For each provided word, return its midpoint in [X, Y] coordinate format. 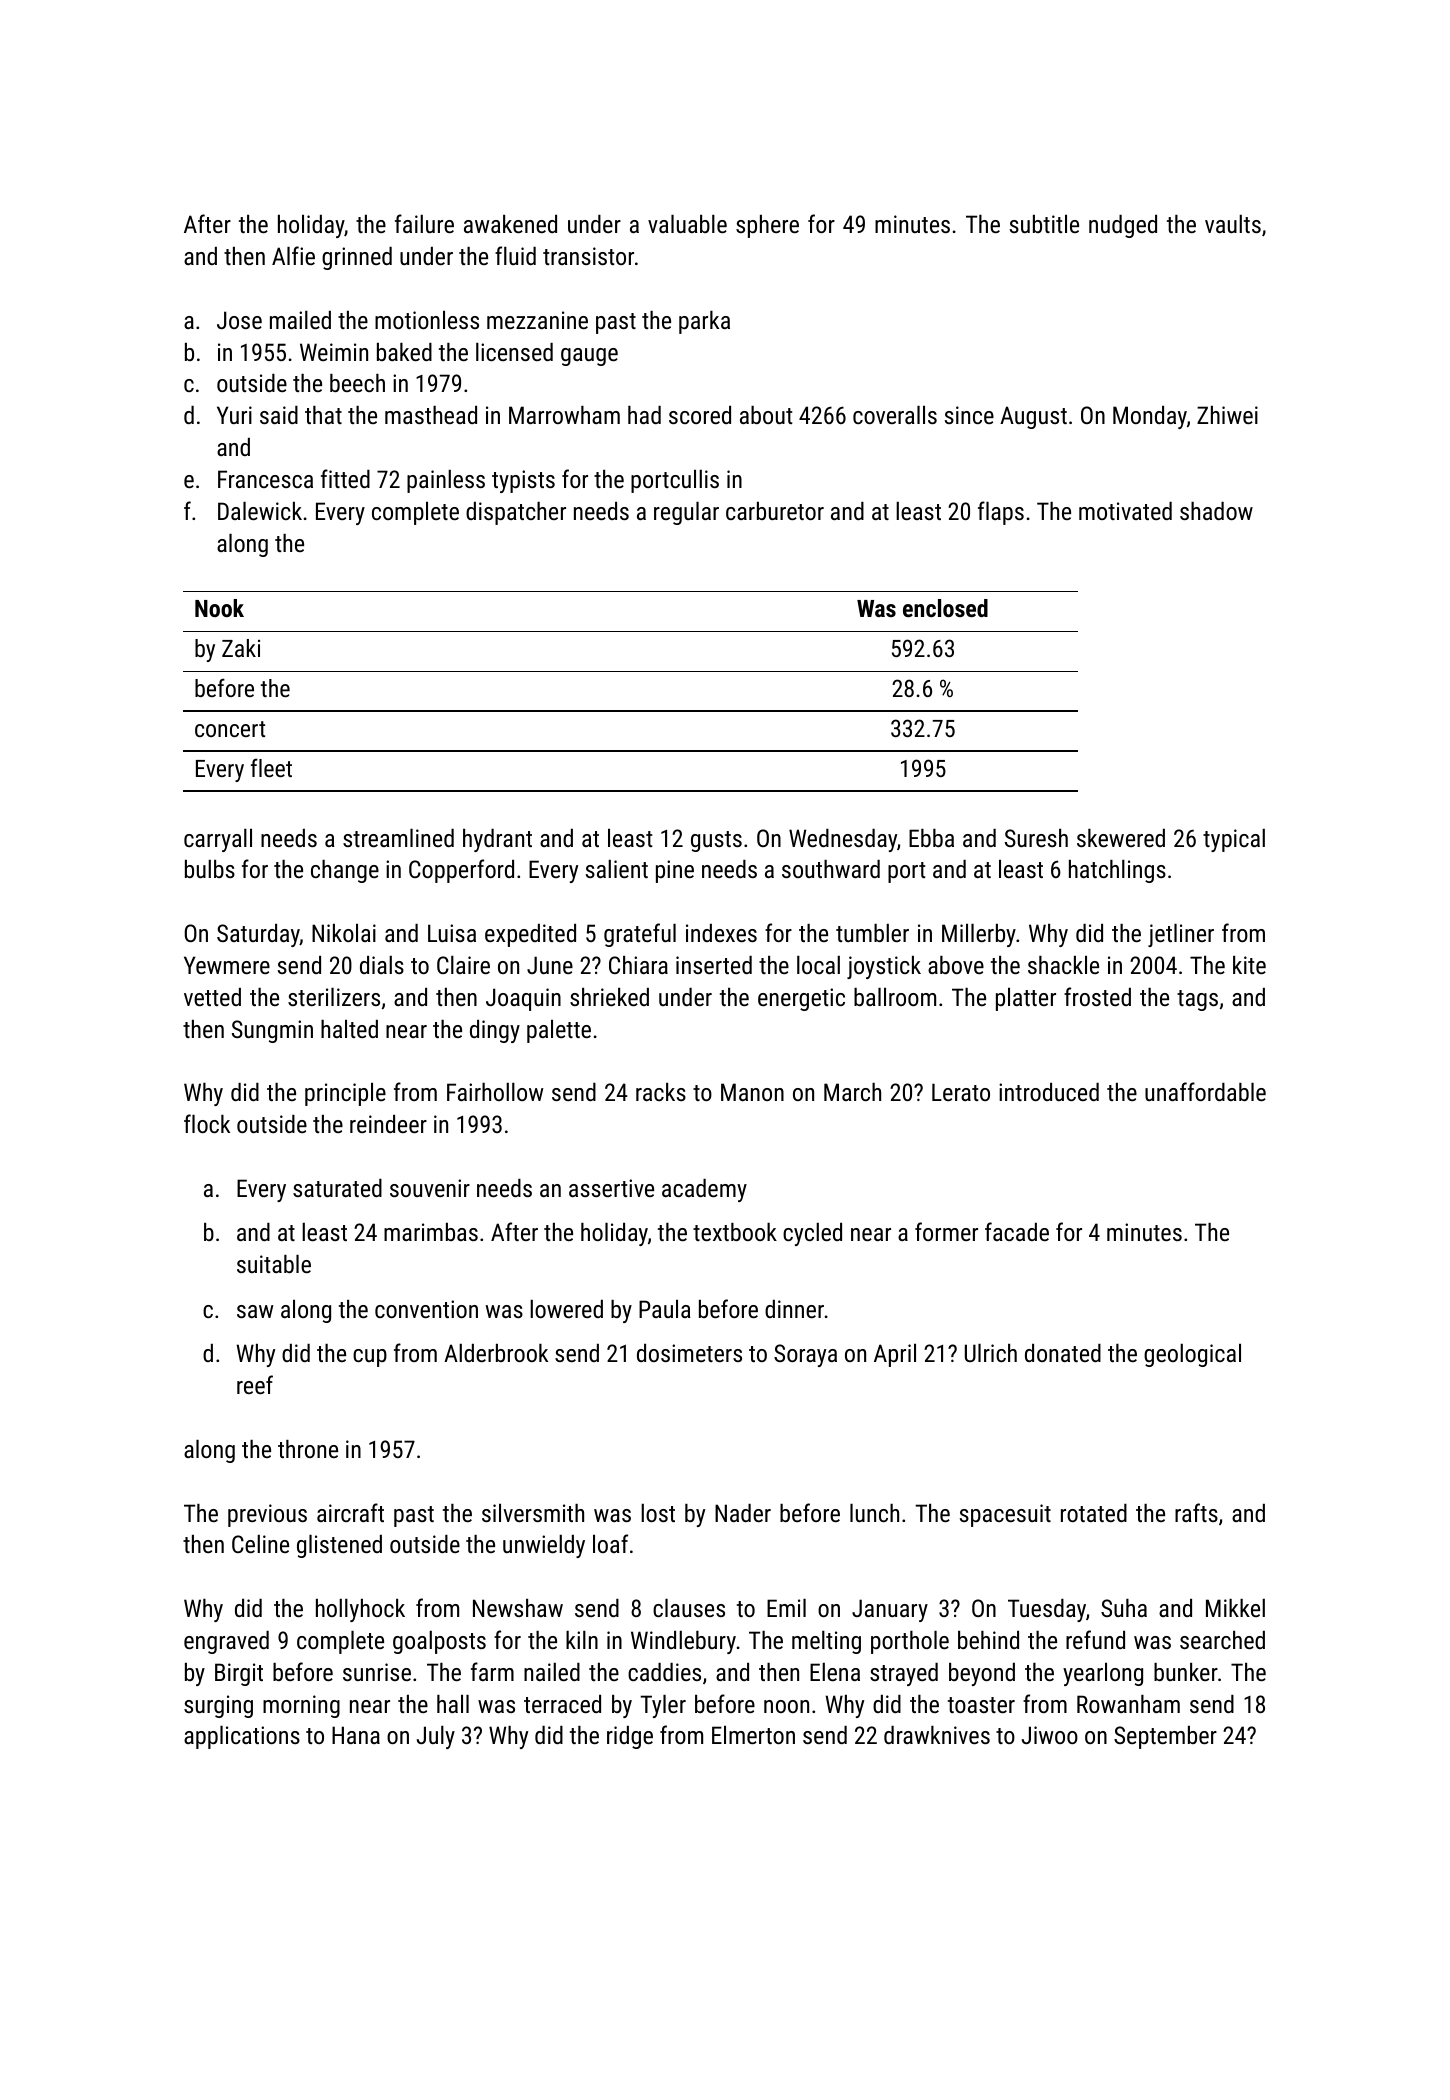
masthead [431, 415]
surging [218, 1706]
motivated [1125, 511]
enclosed [945, 608]
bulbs [210, 869]
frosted [1097, 996]
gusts [716, 841]
